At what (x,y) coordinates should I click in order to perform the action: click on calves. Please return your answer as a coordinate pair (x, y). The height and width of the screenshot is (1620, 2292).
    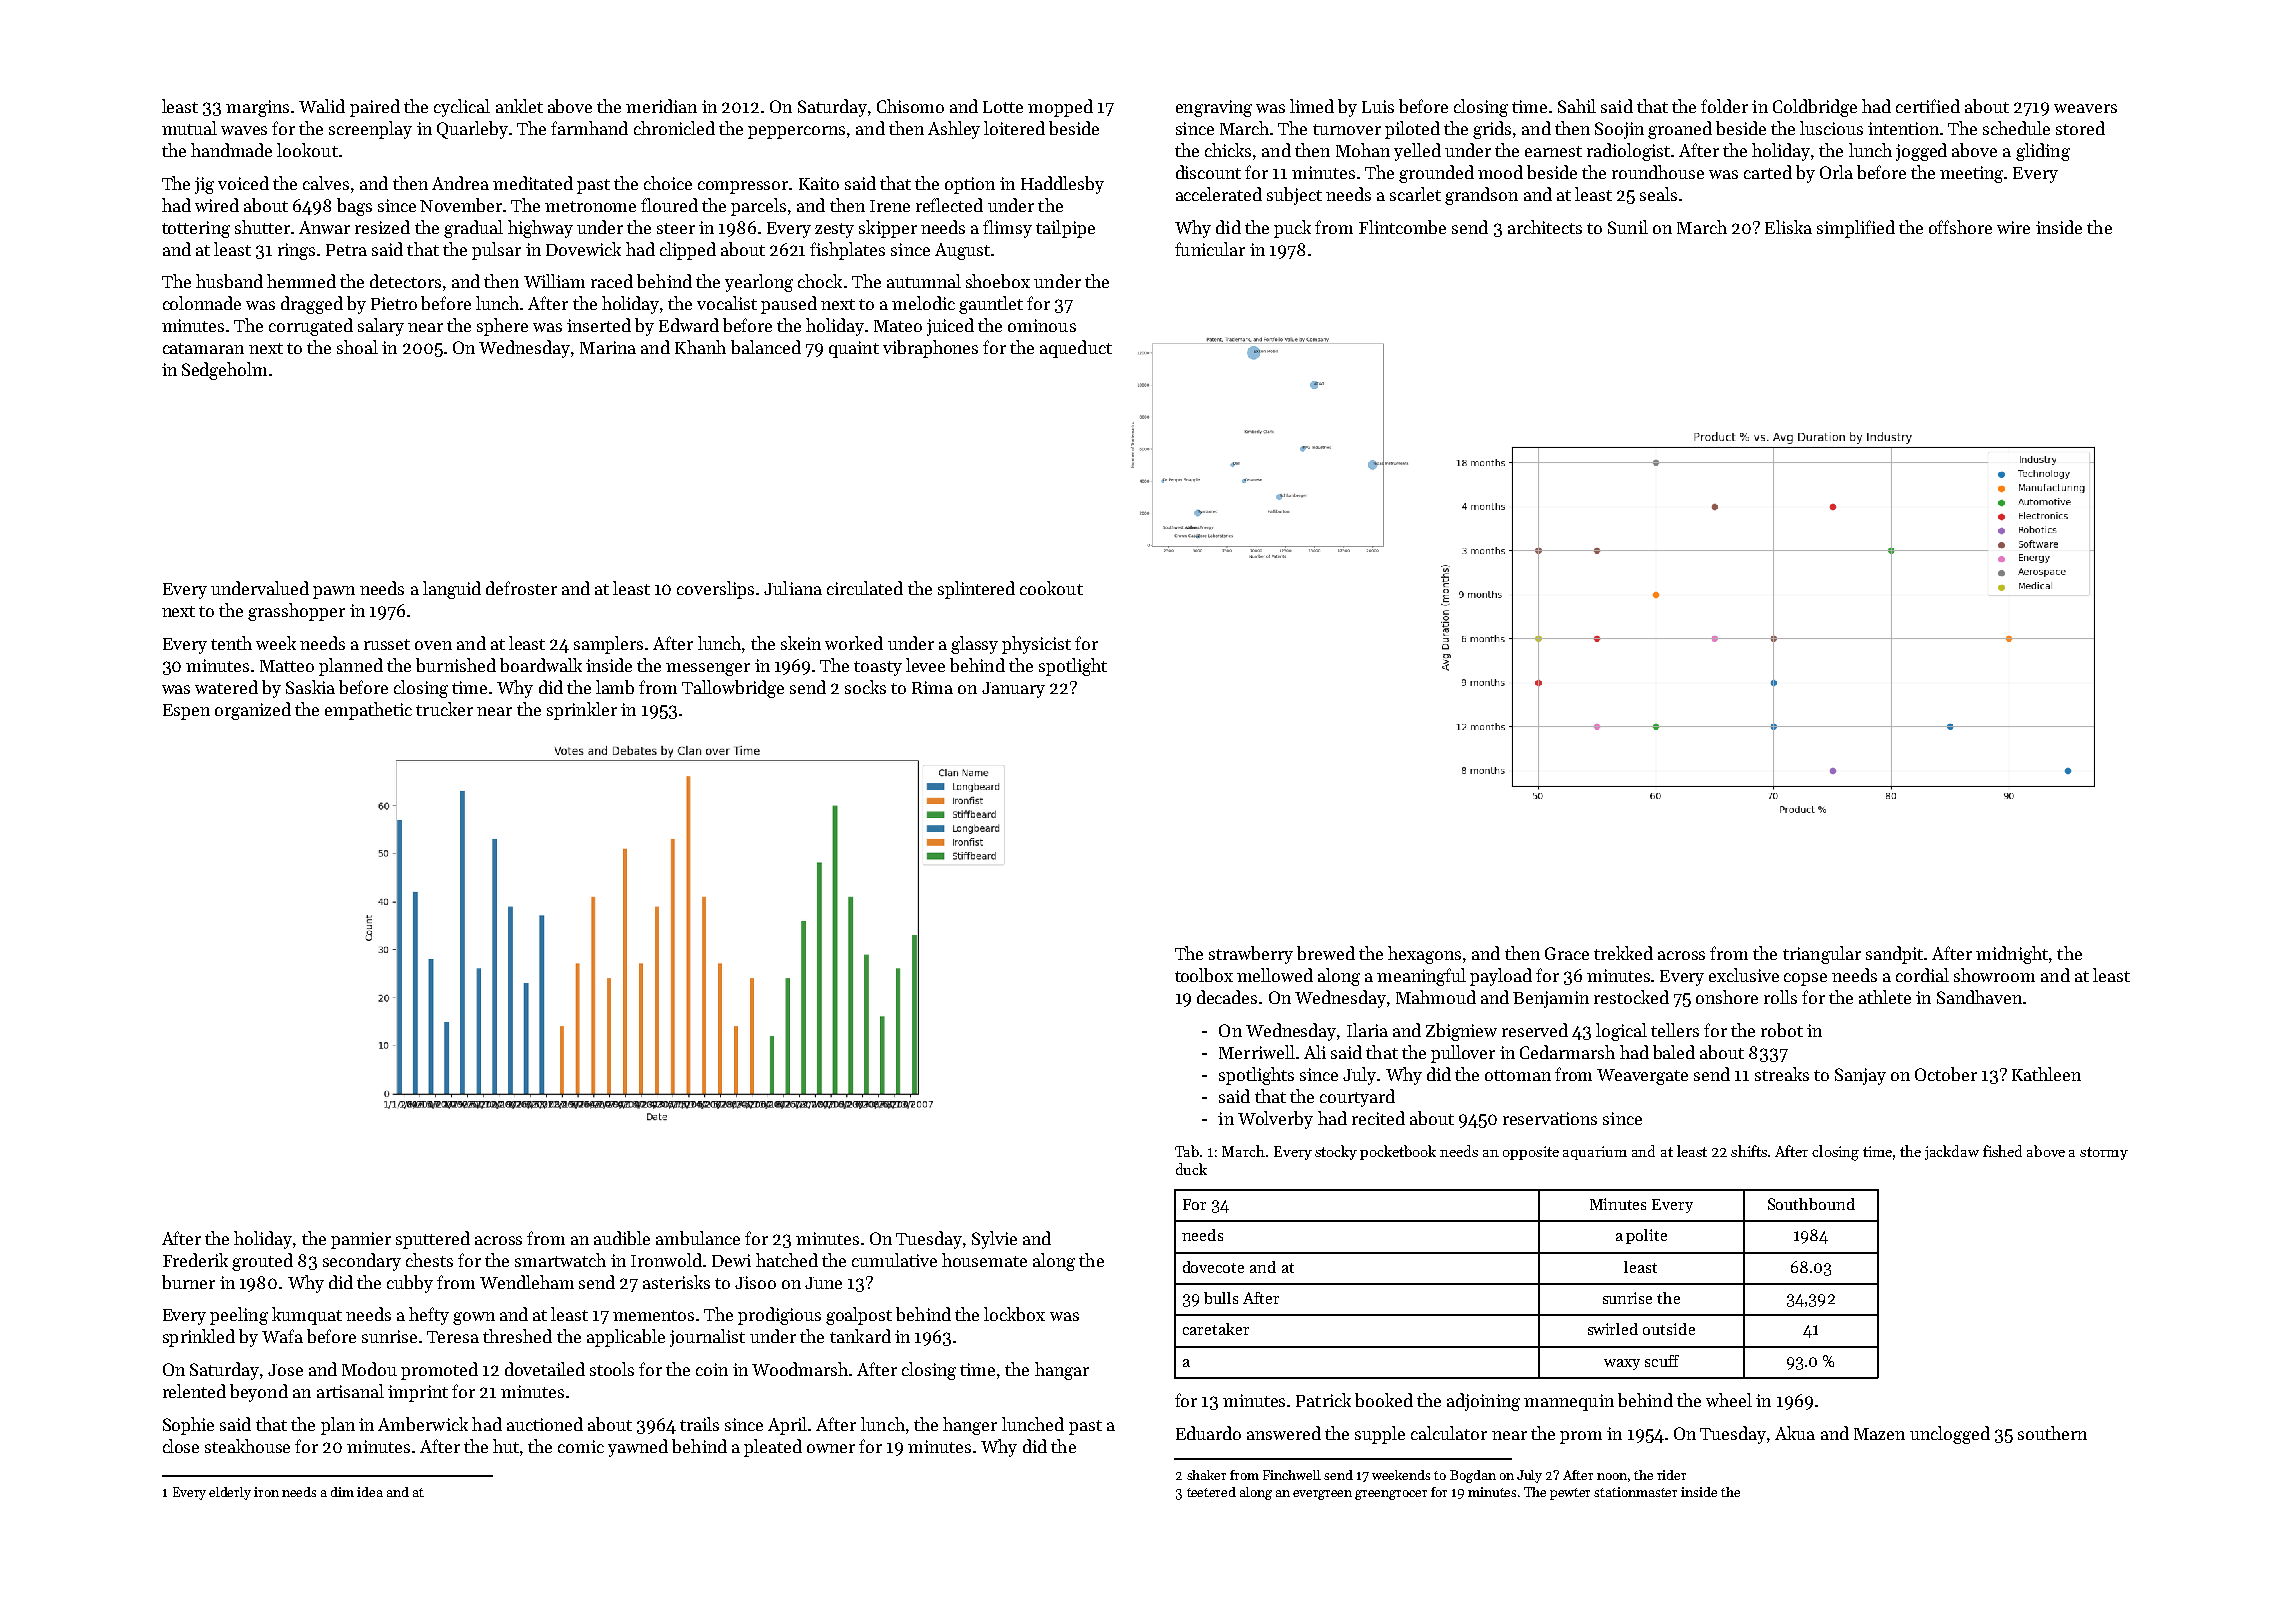
    Looking at the image, I should click on (326, 183).
